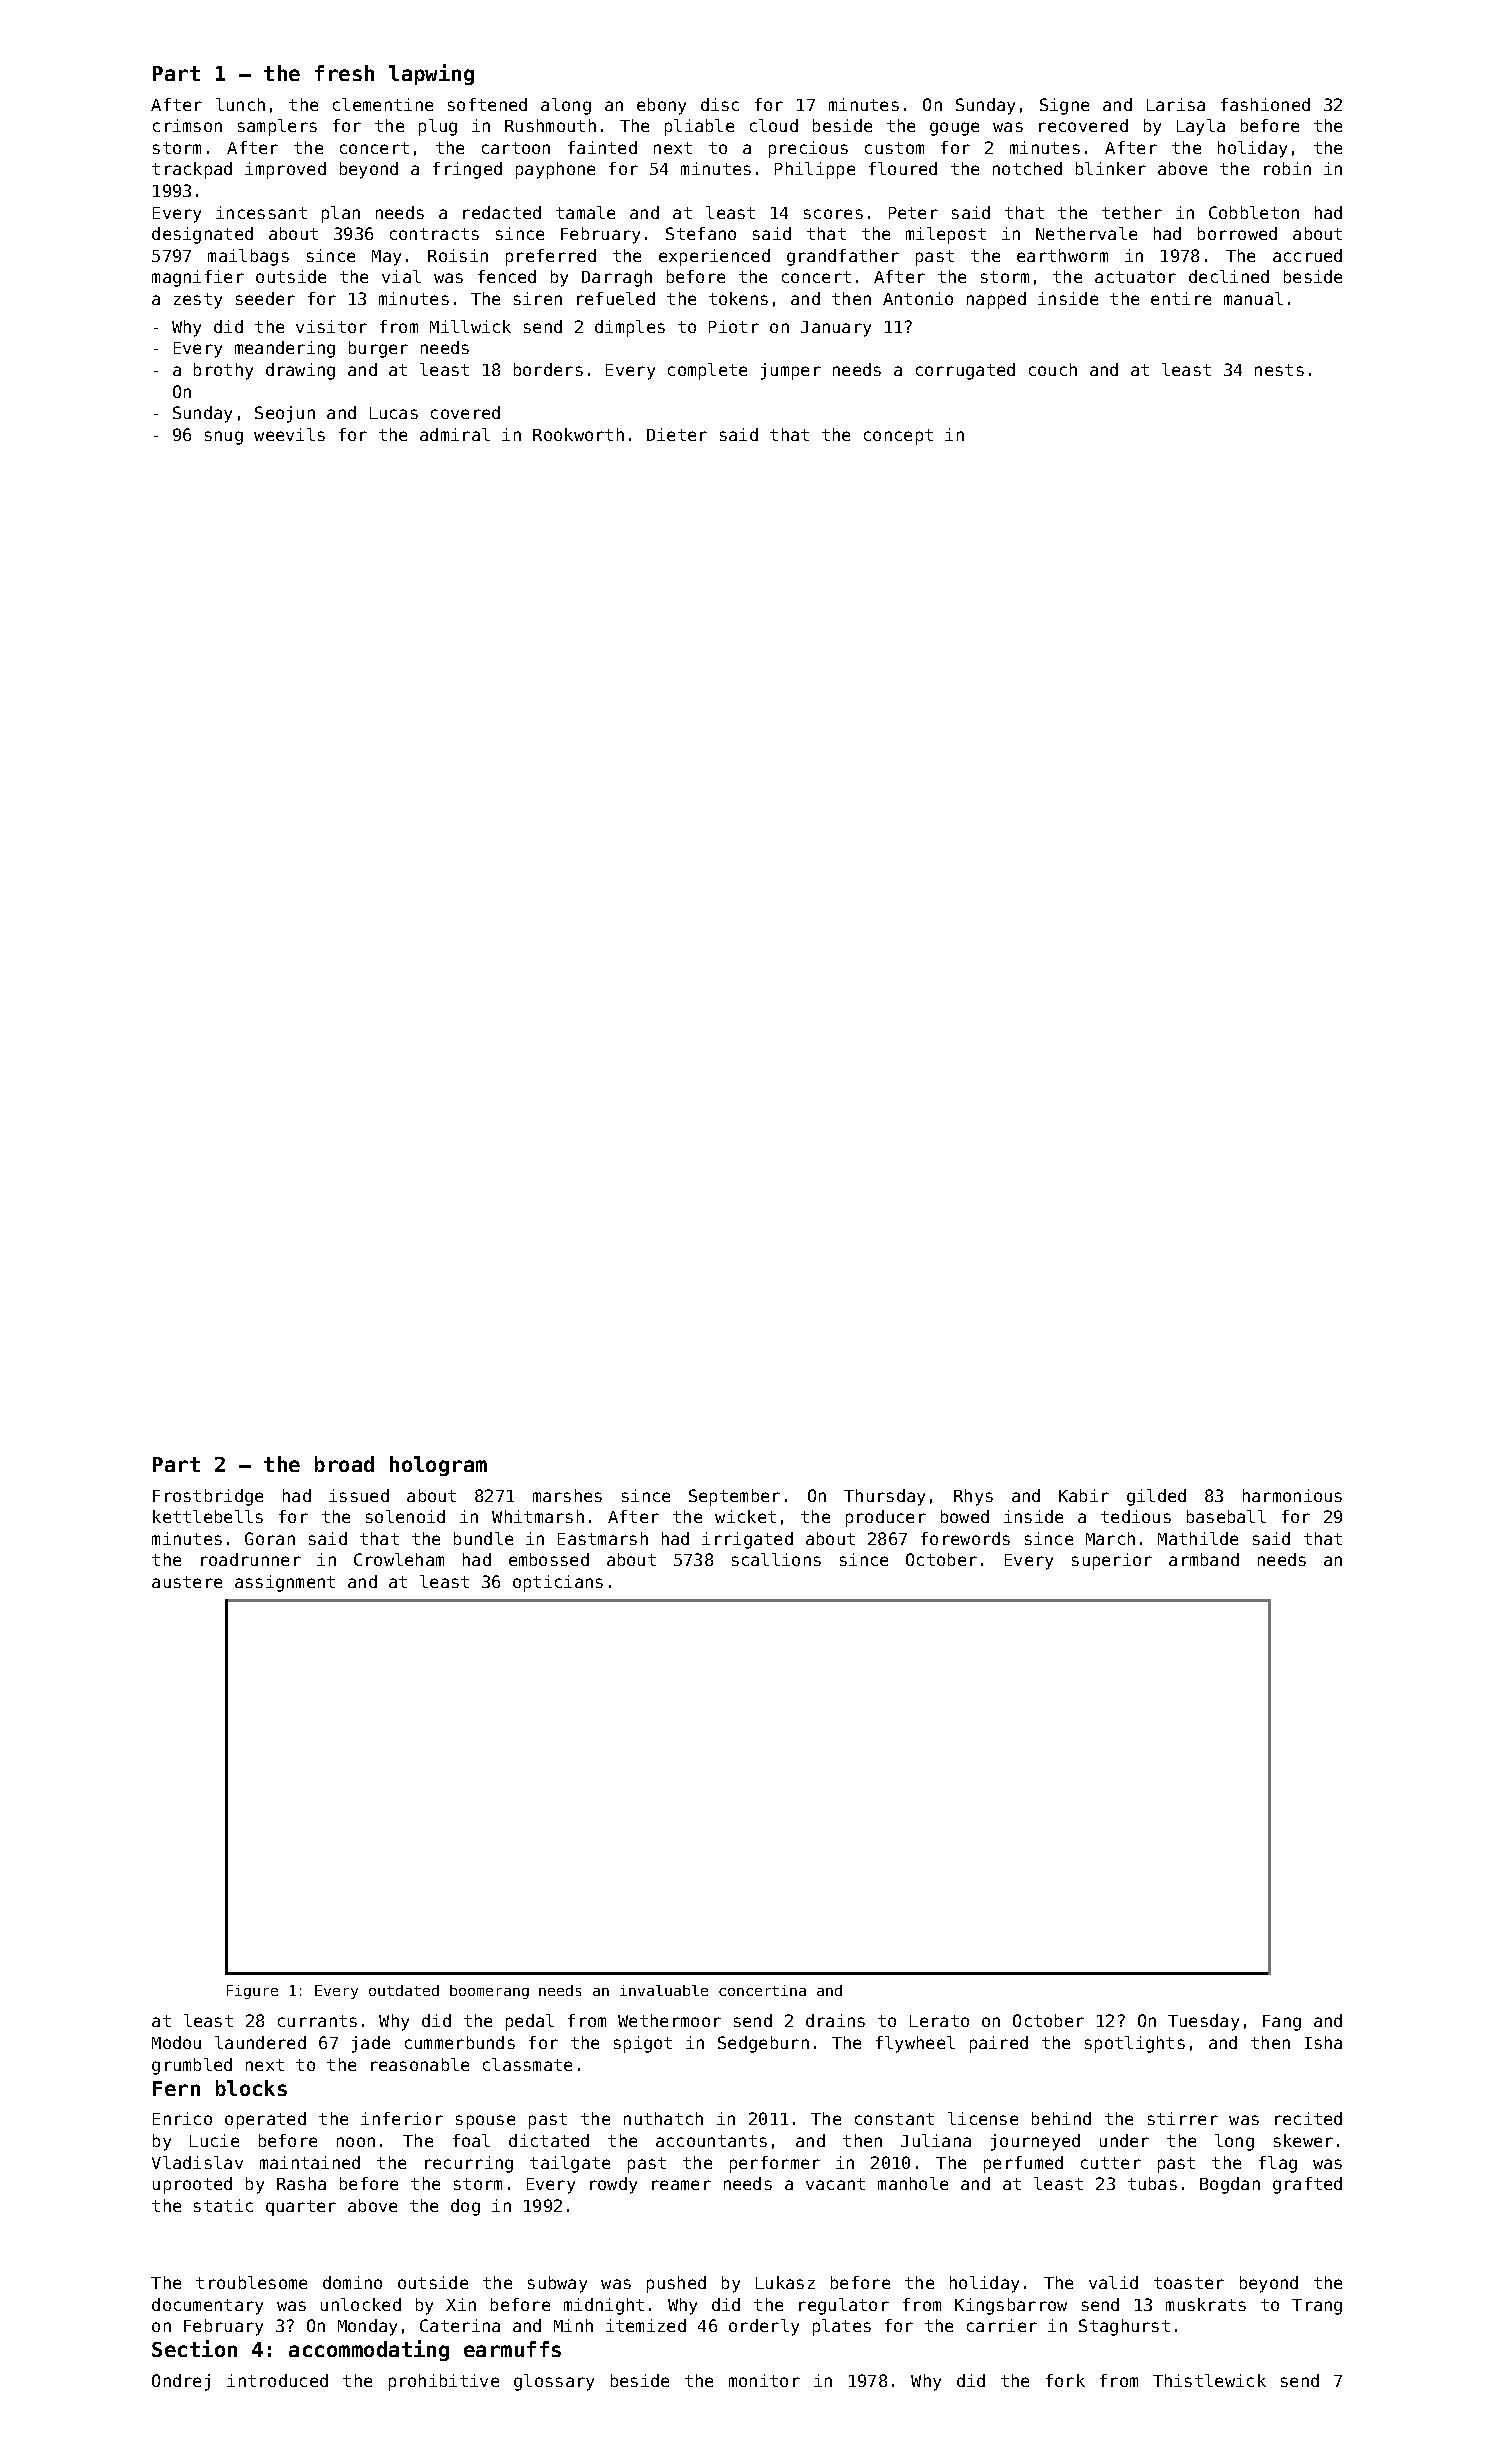  What do you see at coordinates (467, 170) in the document?
I see `fringed` at bounding box center [467, 170].
